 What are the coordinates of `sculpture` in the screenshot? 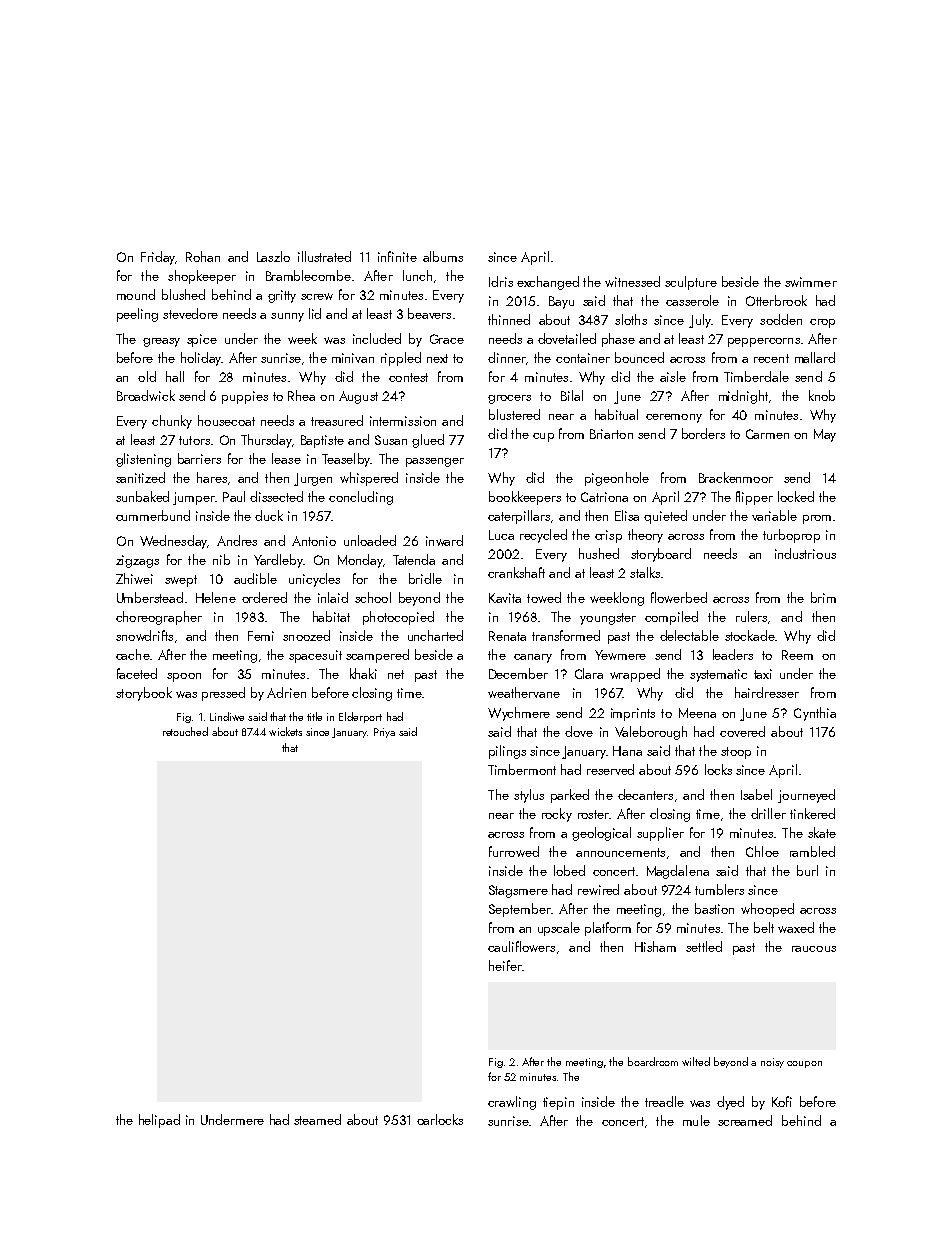 It's located at (691, 283).
